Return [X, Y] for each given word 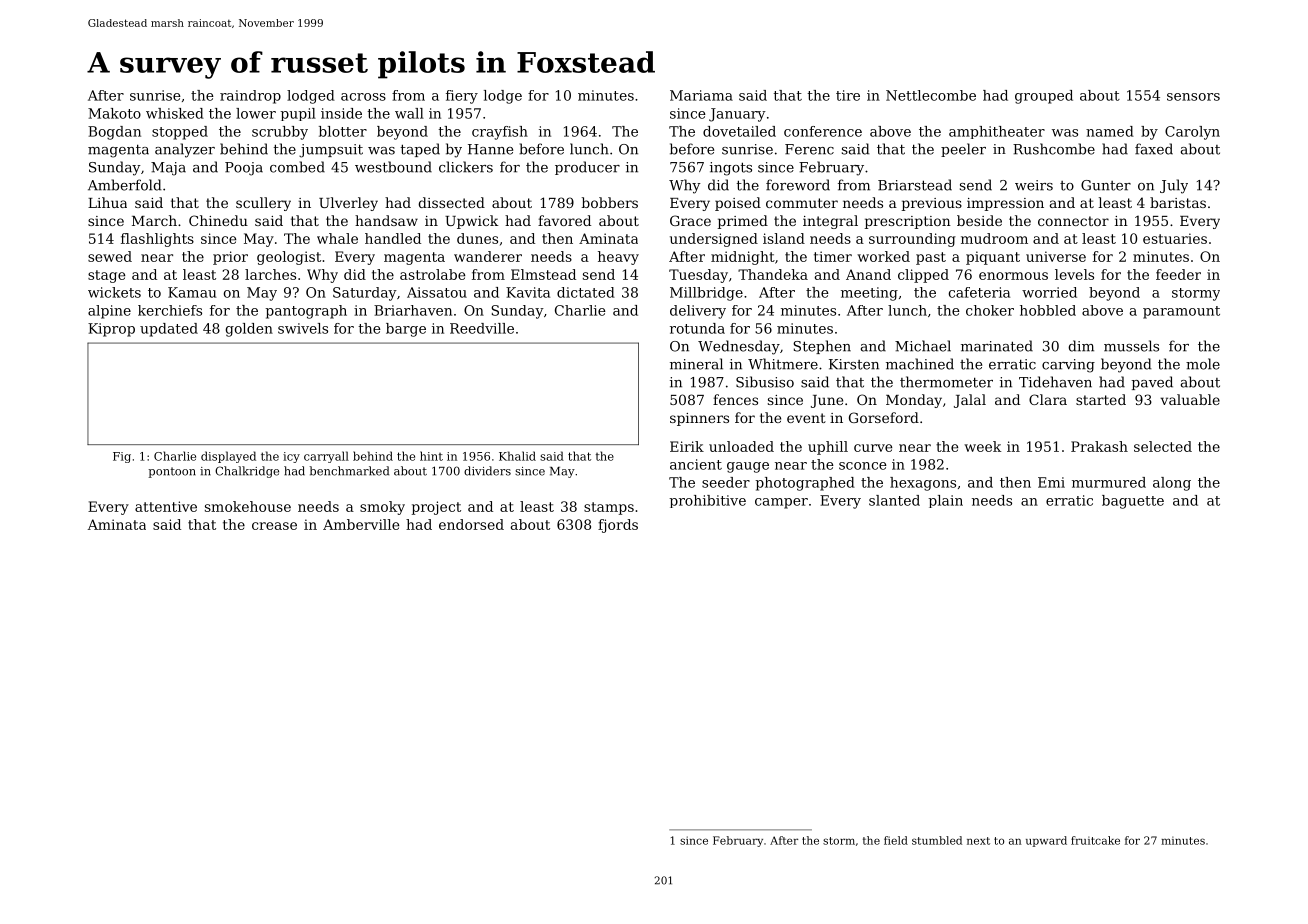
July [1174, 186]
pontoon [172, 472]
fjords [618, 526]
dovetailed [739, 131]
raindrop [250, 97]
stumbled [937, 840]
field [896, 840]
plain [945, 501]
